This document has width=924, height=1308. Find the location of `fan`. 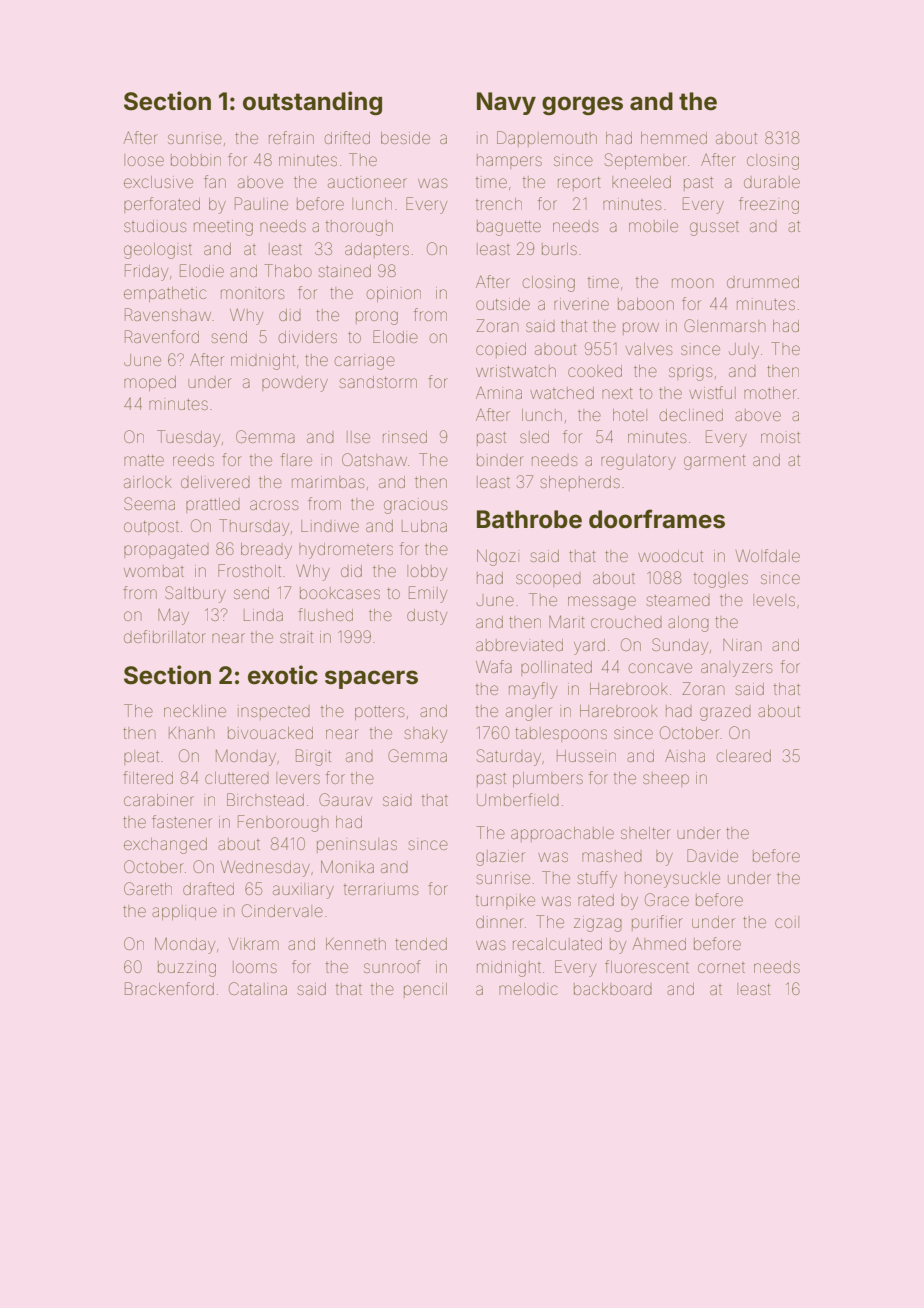

fan is located at coordinates (215, 181).
